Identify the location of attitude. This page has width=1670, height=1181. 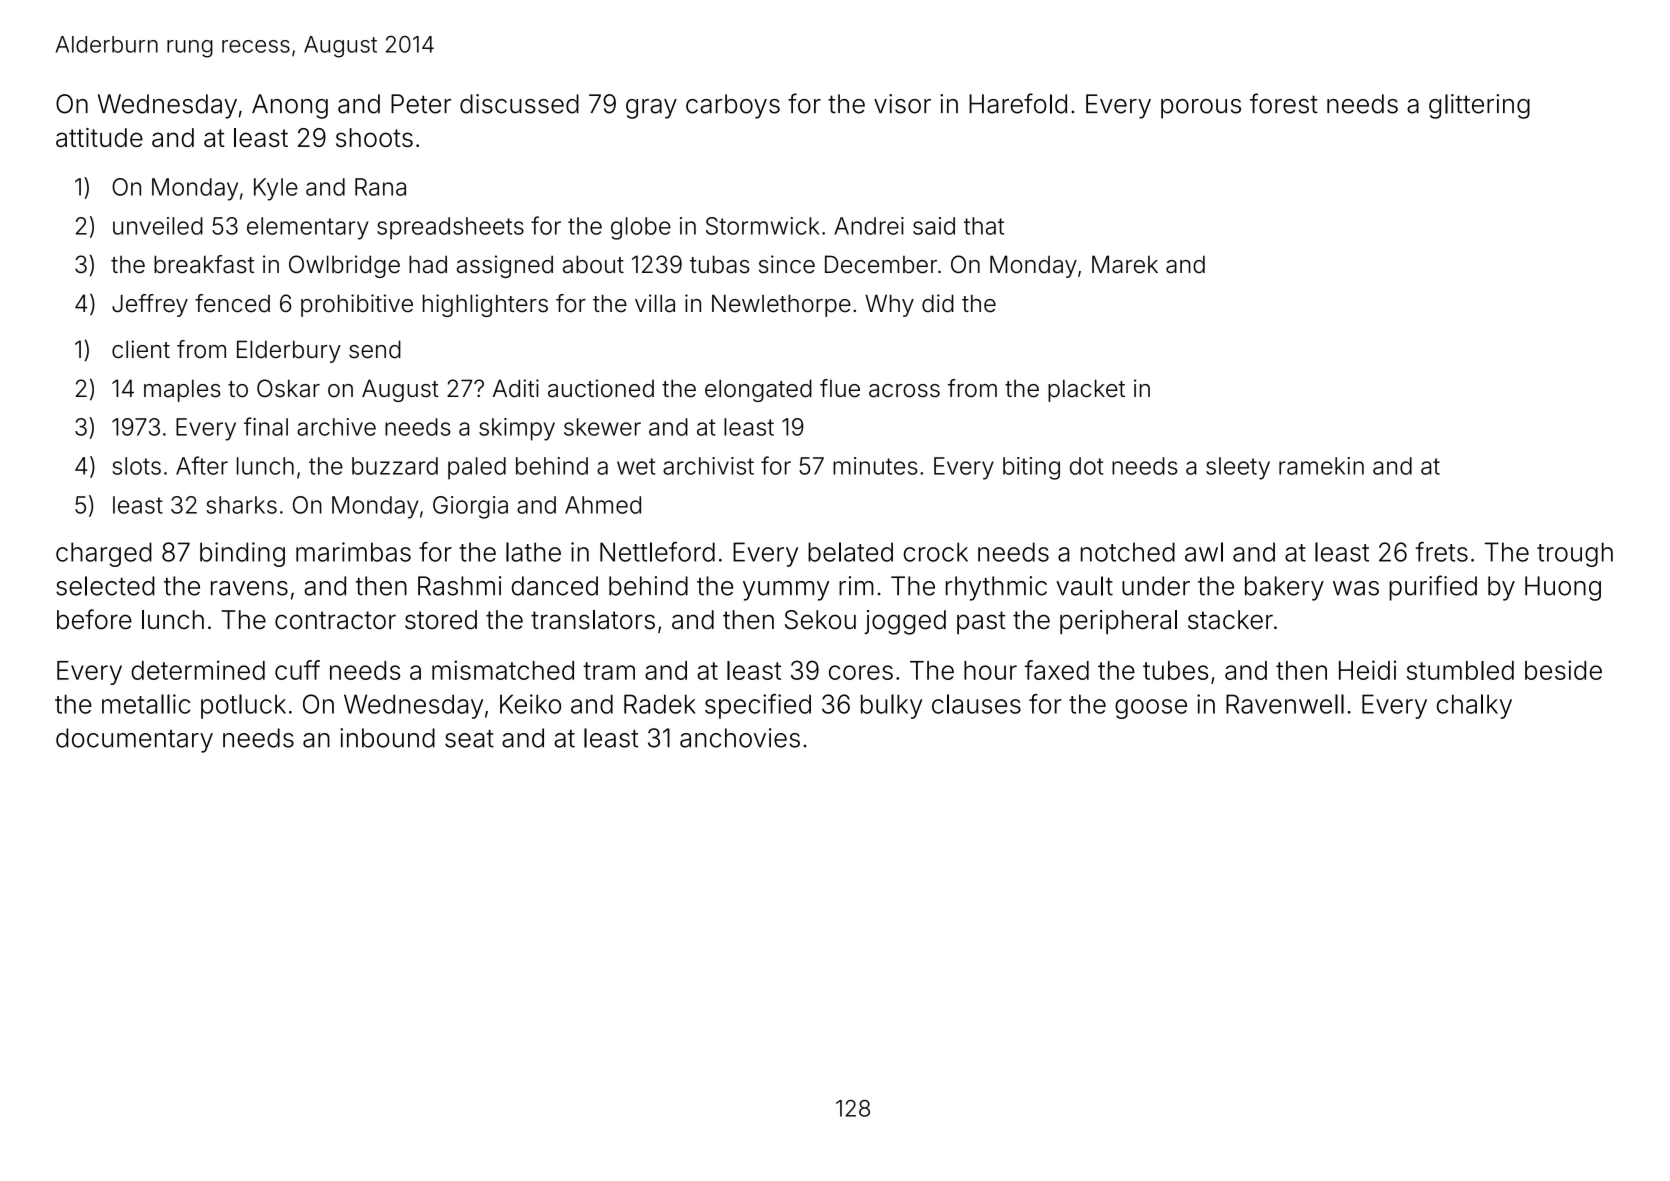
(99, 137).
